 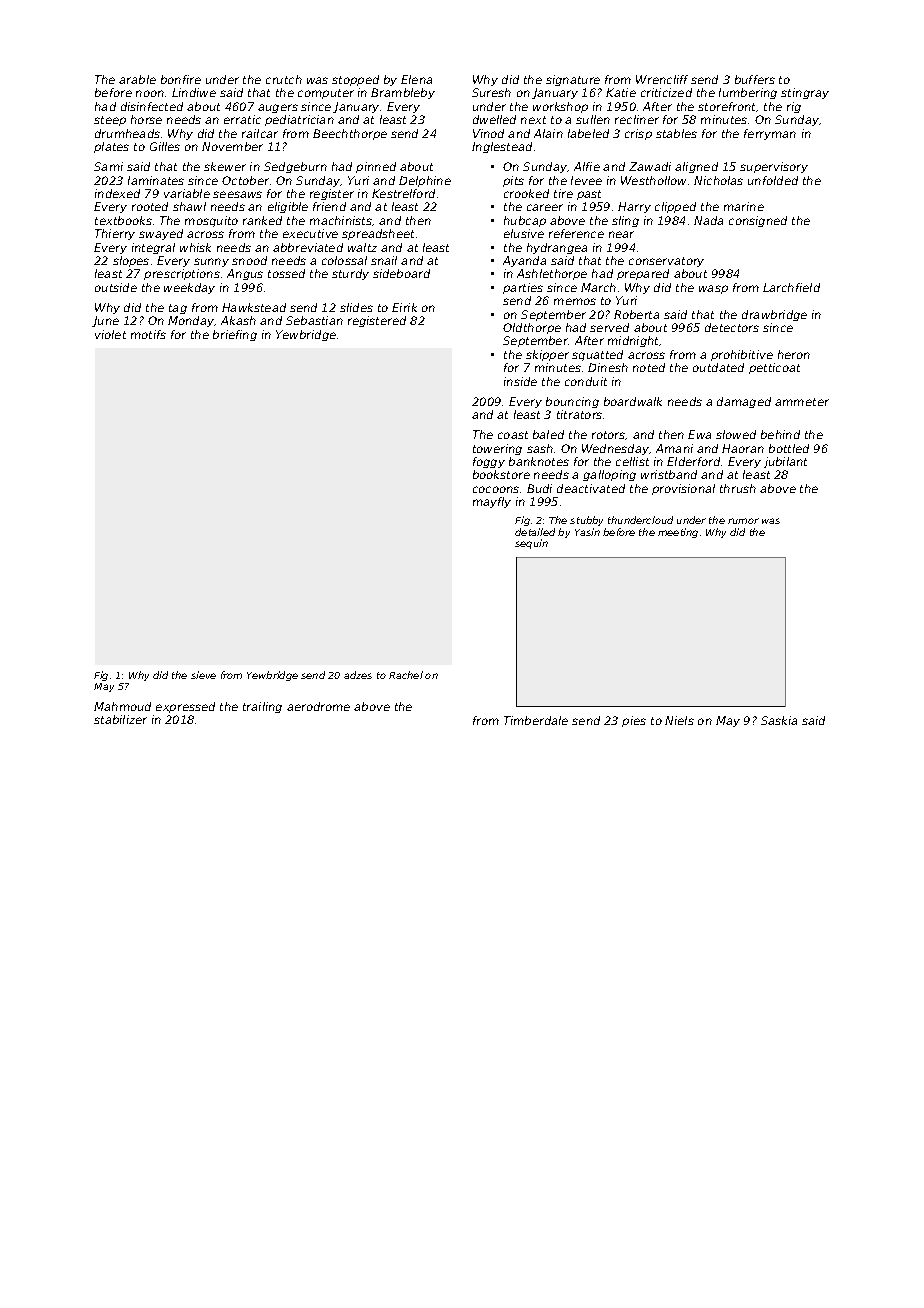 What do you see at coordinates (122, 706) in the screenshot?
I see `Mahmoud` at bounding box center [122, 706].
